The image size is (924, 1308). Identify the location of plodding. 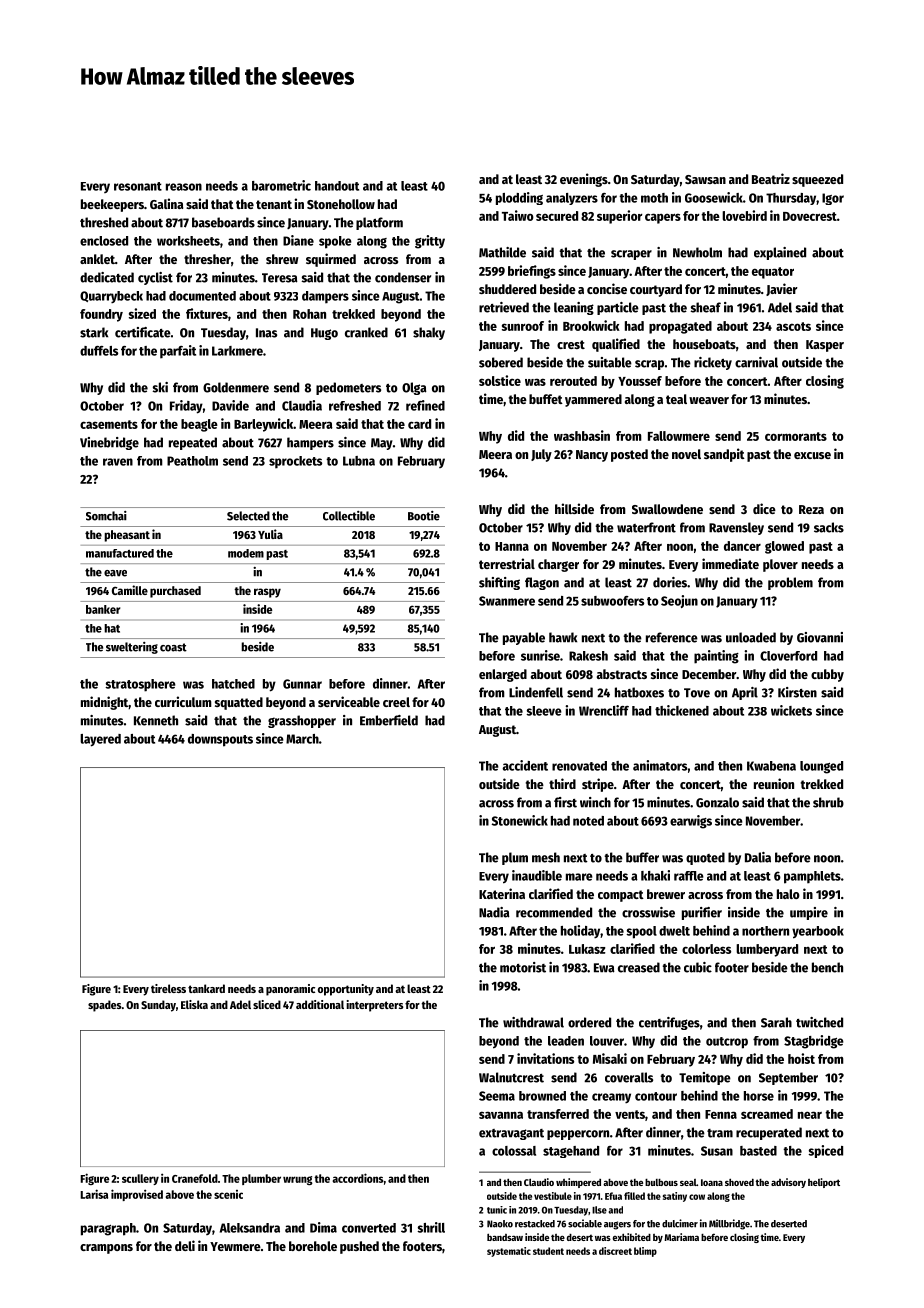
(519, 198).
